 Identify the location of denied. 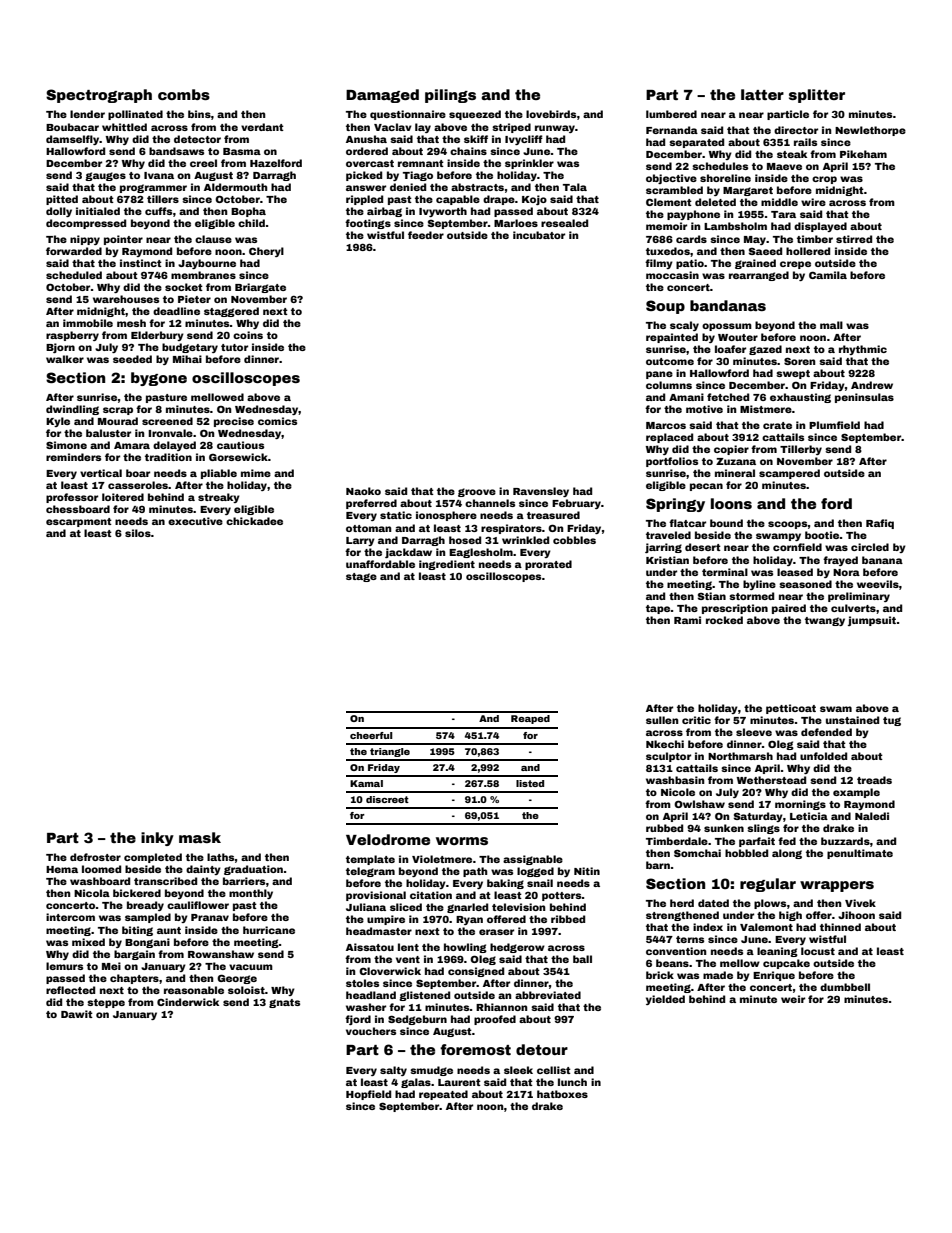
(408, 187).
